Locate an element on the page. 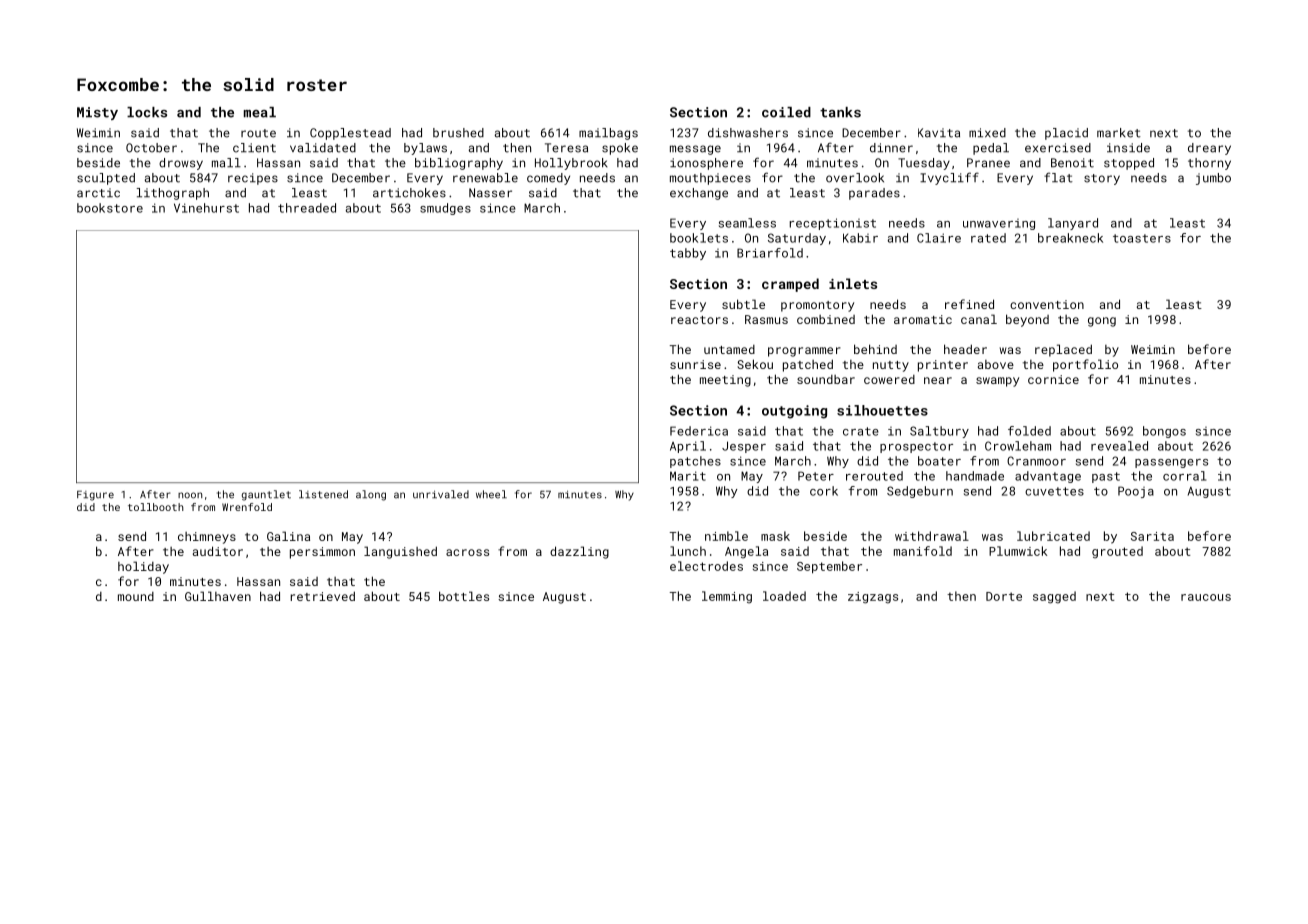  tabby is located at coordinates (688, 254).
